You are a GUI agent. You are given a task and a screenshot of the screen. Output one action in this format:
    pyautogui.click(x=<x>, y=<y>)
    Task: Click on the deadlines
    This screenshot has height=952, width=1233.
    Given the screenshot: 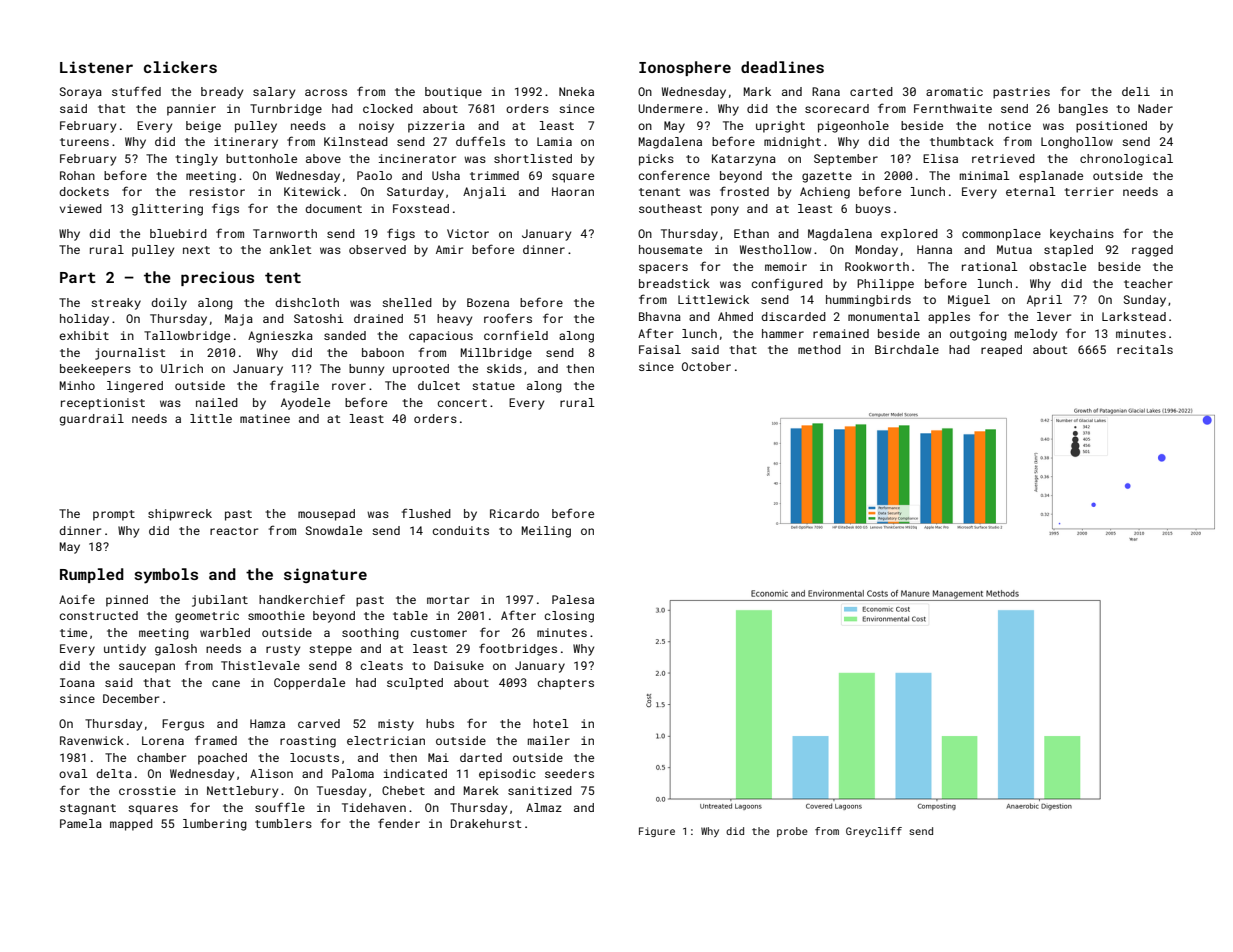 What is the action you would take?
    pyautogui.click(x=782, y=67)
